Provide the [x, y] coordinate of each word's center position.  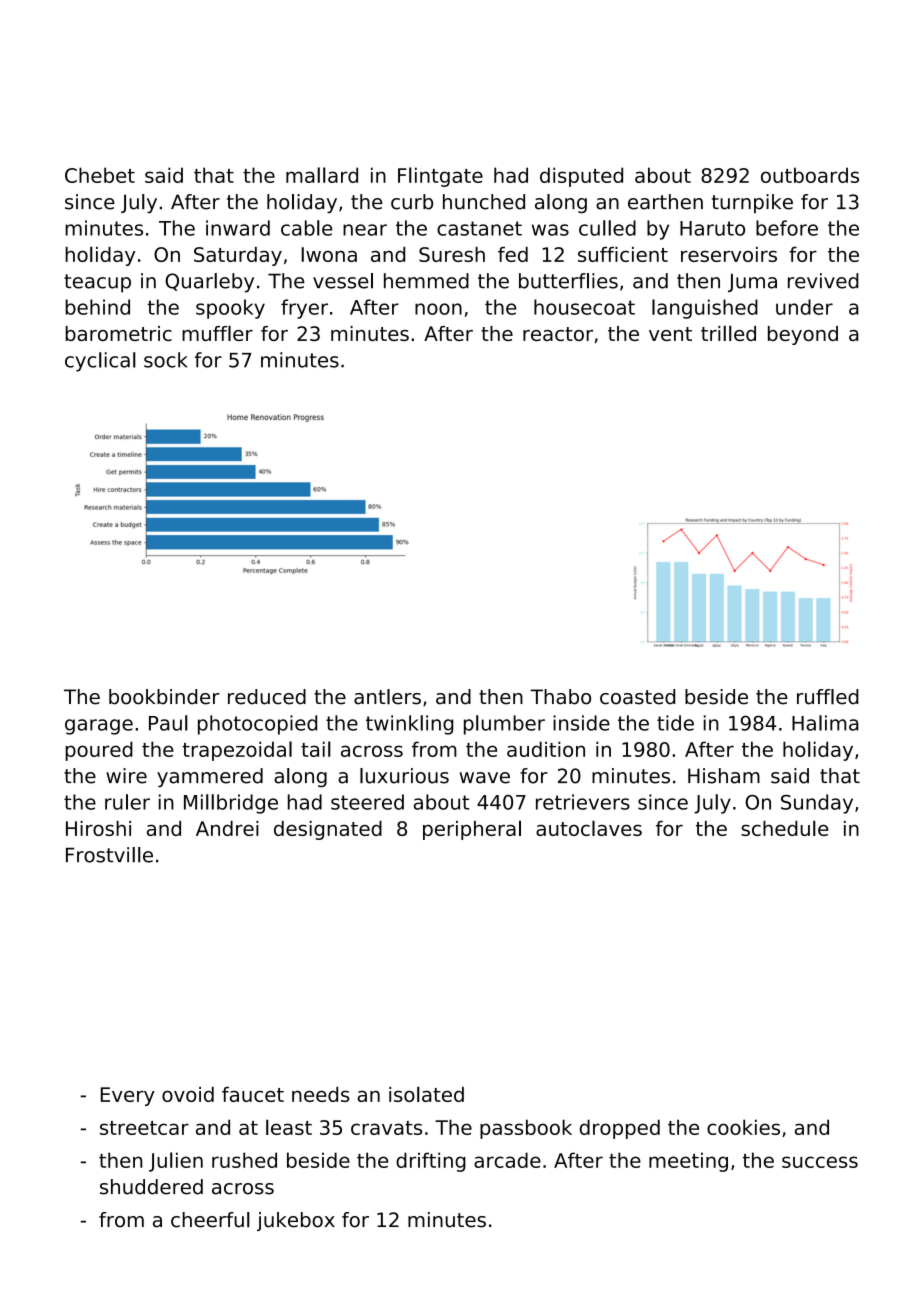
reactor [558, 334]
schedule [784, 828]
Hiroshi [98, 828]
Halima [825, 723]
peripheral [472, 830]
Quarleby [209, 283]
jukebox [296, 1221]
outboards [810, 175]
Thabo [560, 697]
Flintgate [440, 177]
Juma [752, 283]
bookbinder [164, 697]
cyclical [100, 362]
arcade [507, 1160]
